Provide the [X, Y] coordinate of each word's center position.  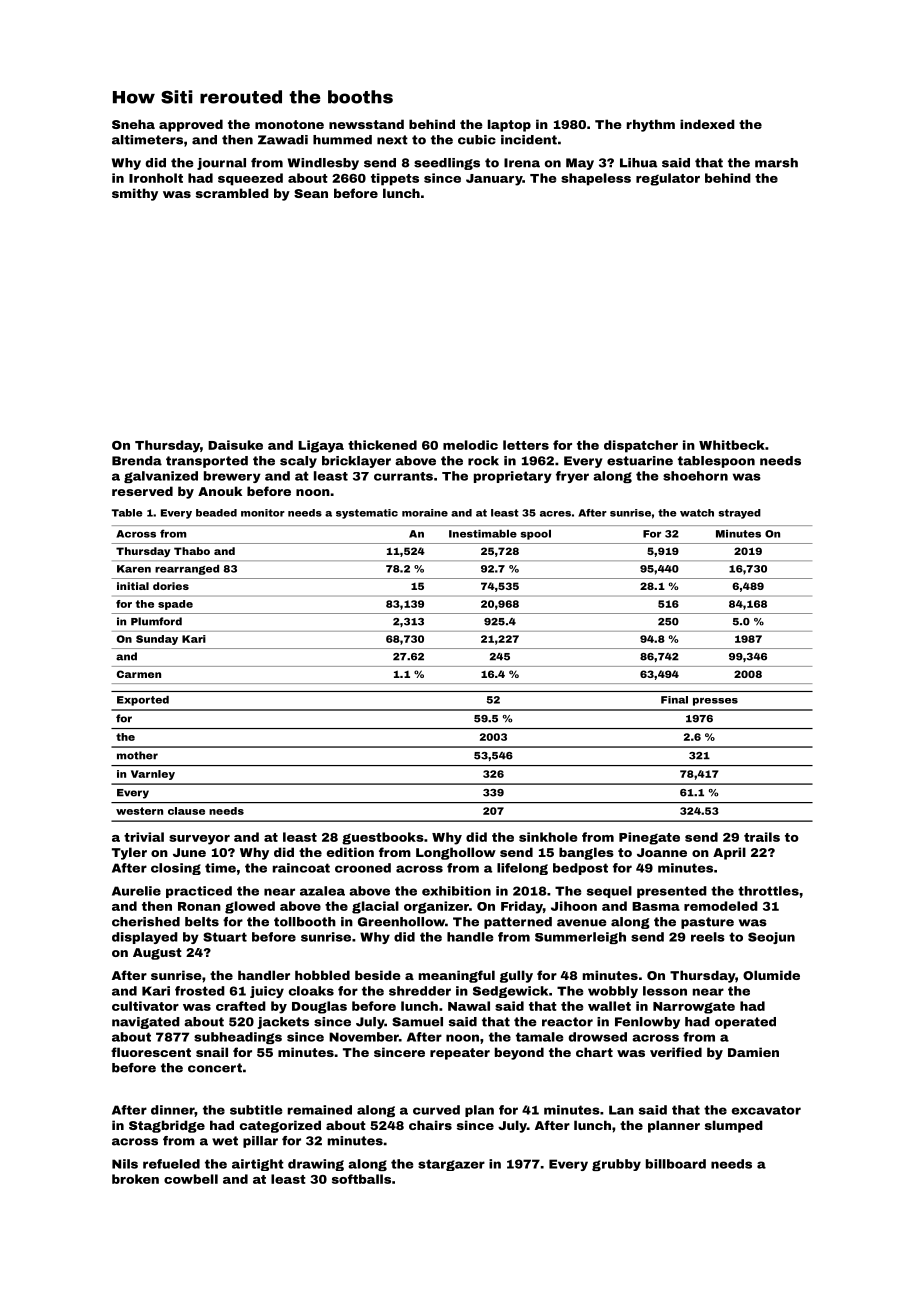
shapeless [596, 179]
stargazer [451, 1165]
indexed [707, 124]
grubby [616, 1165]
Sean [311, 193]
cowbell [191, 1179]
